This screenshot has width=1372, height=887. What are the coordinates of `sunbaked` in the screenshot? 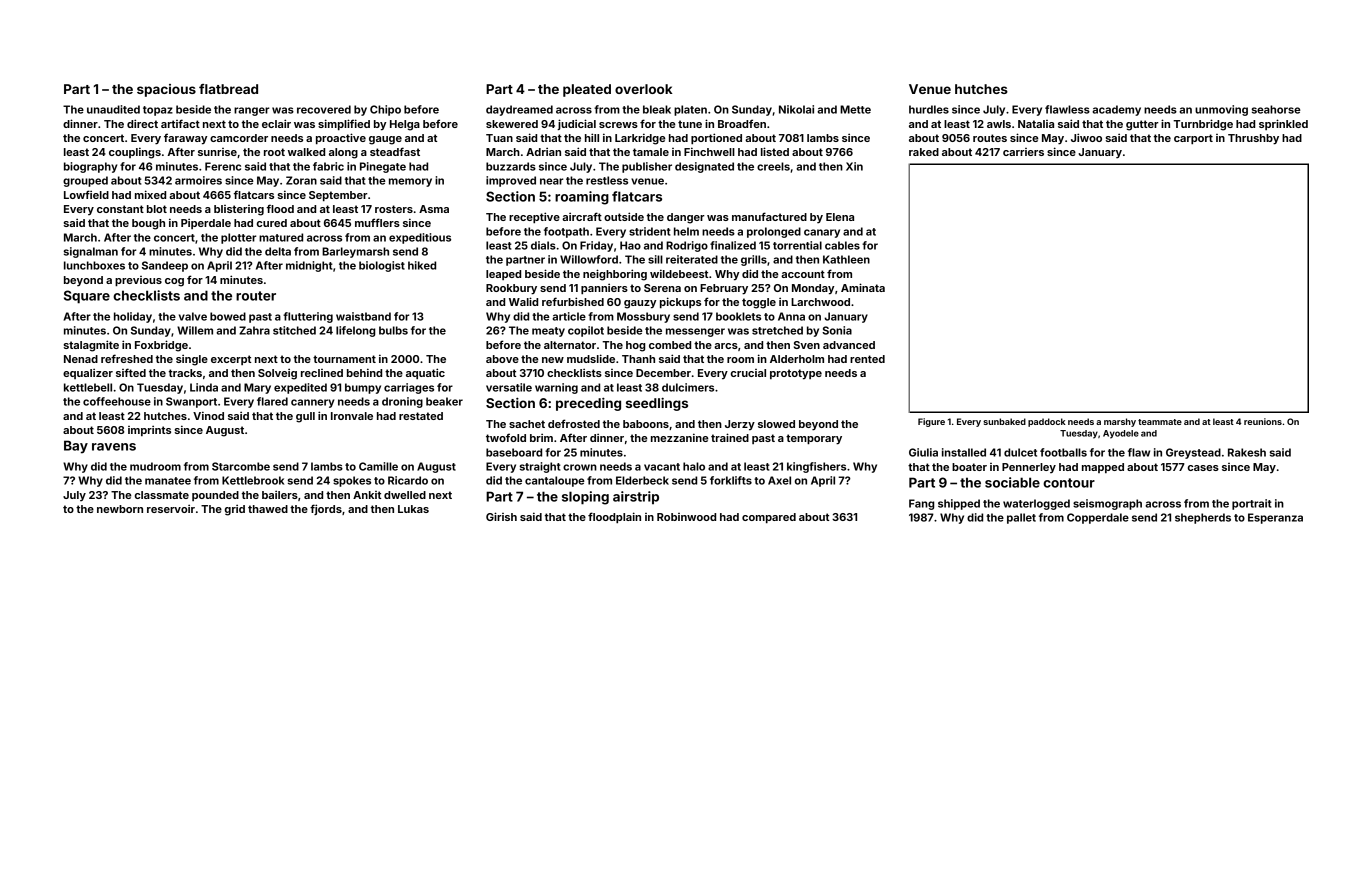 It's located at (1004, 421).
